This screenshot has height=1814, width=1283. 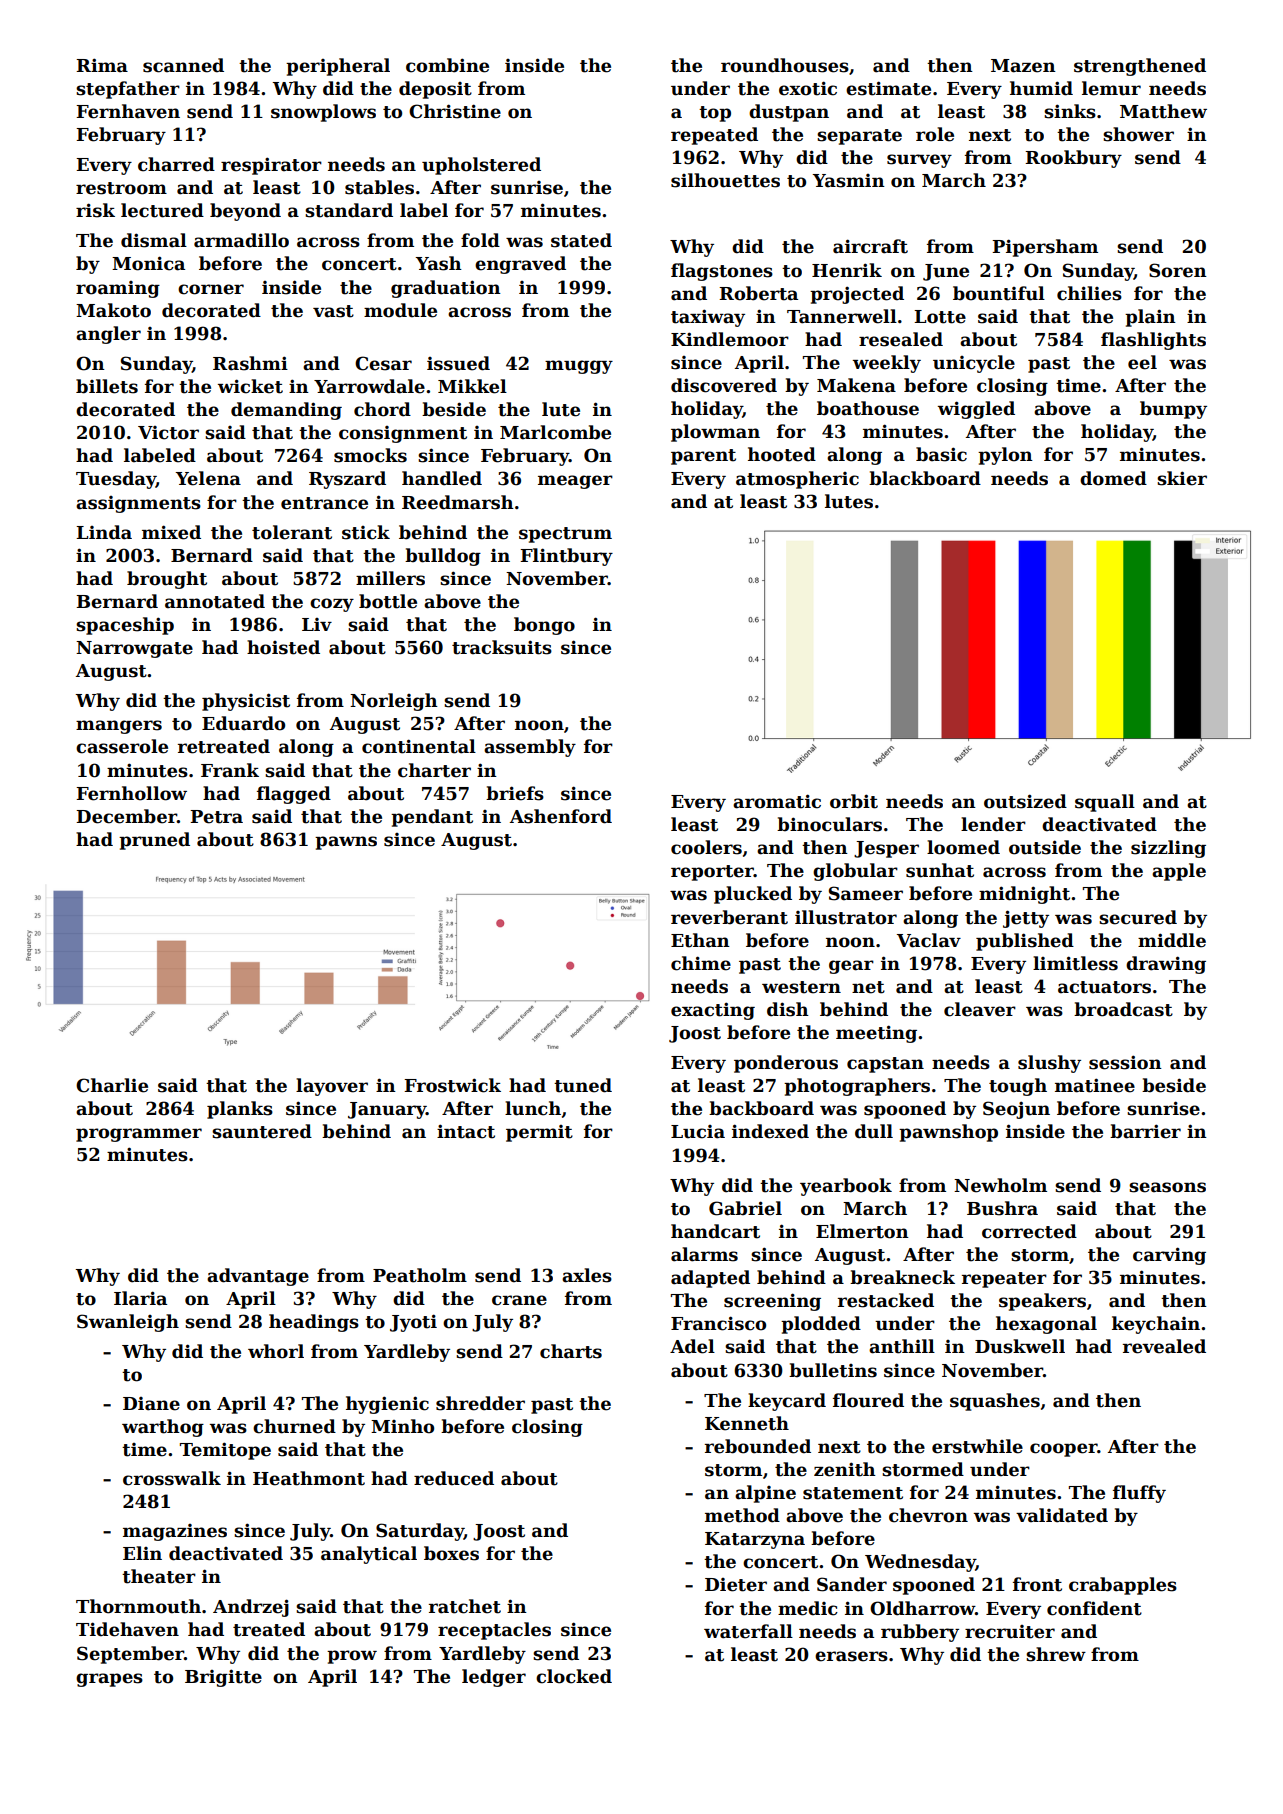 What do you see at coordinates (808, 88) in the screenshot?
I see `exotic` at bounding box center [808, 88].
